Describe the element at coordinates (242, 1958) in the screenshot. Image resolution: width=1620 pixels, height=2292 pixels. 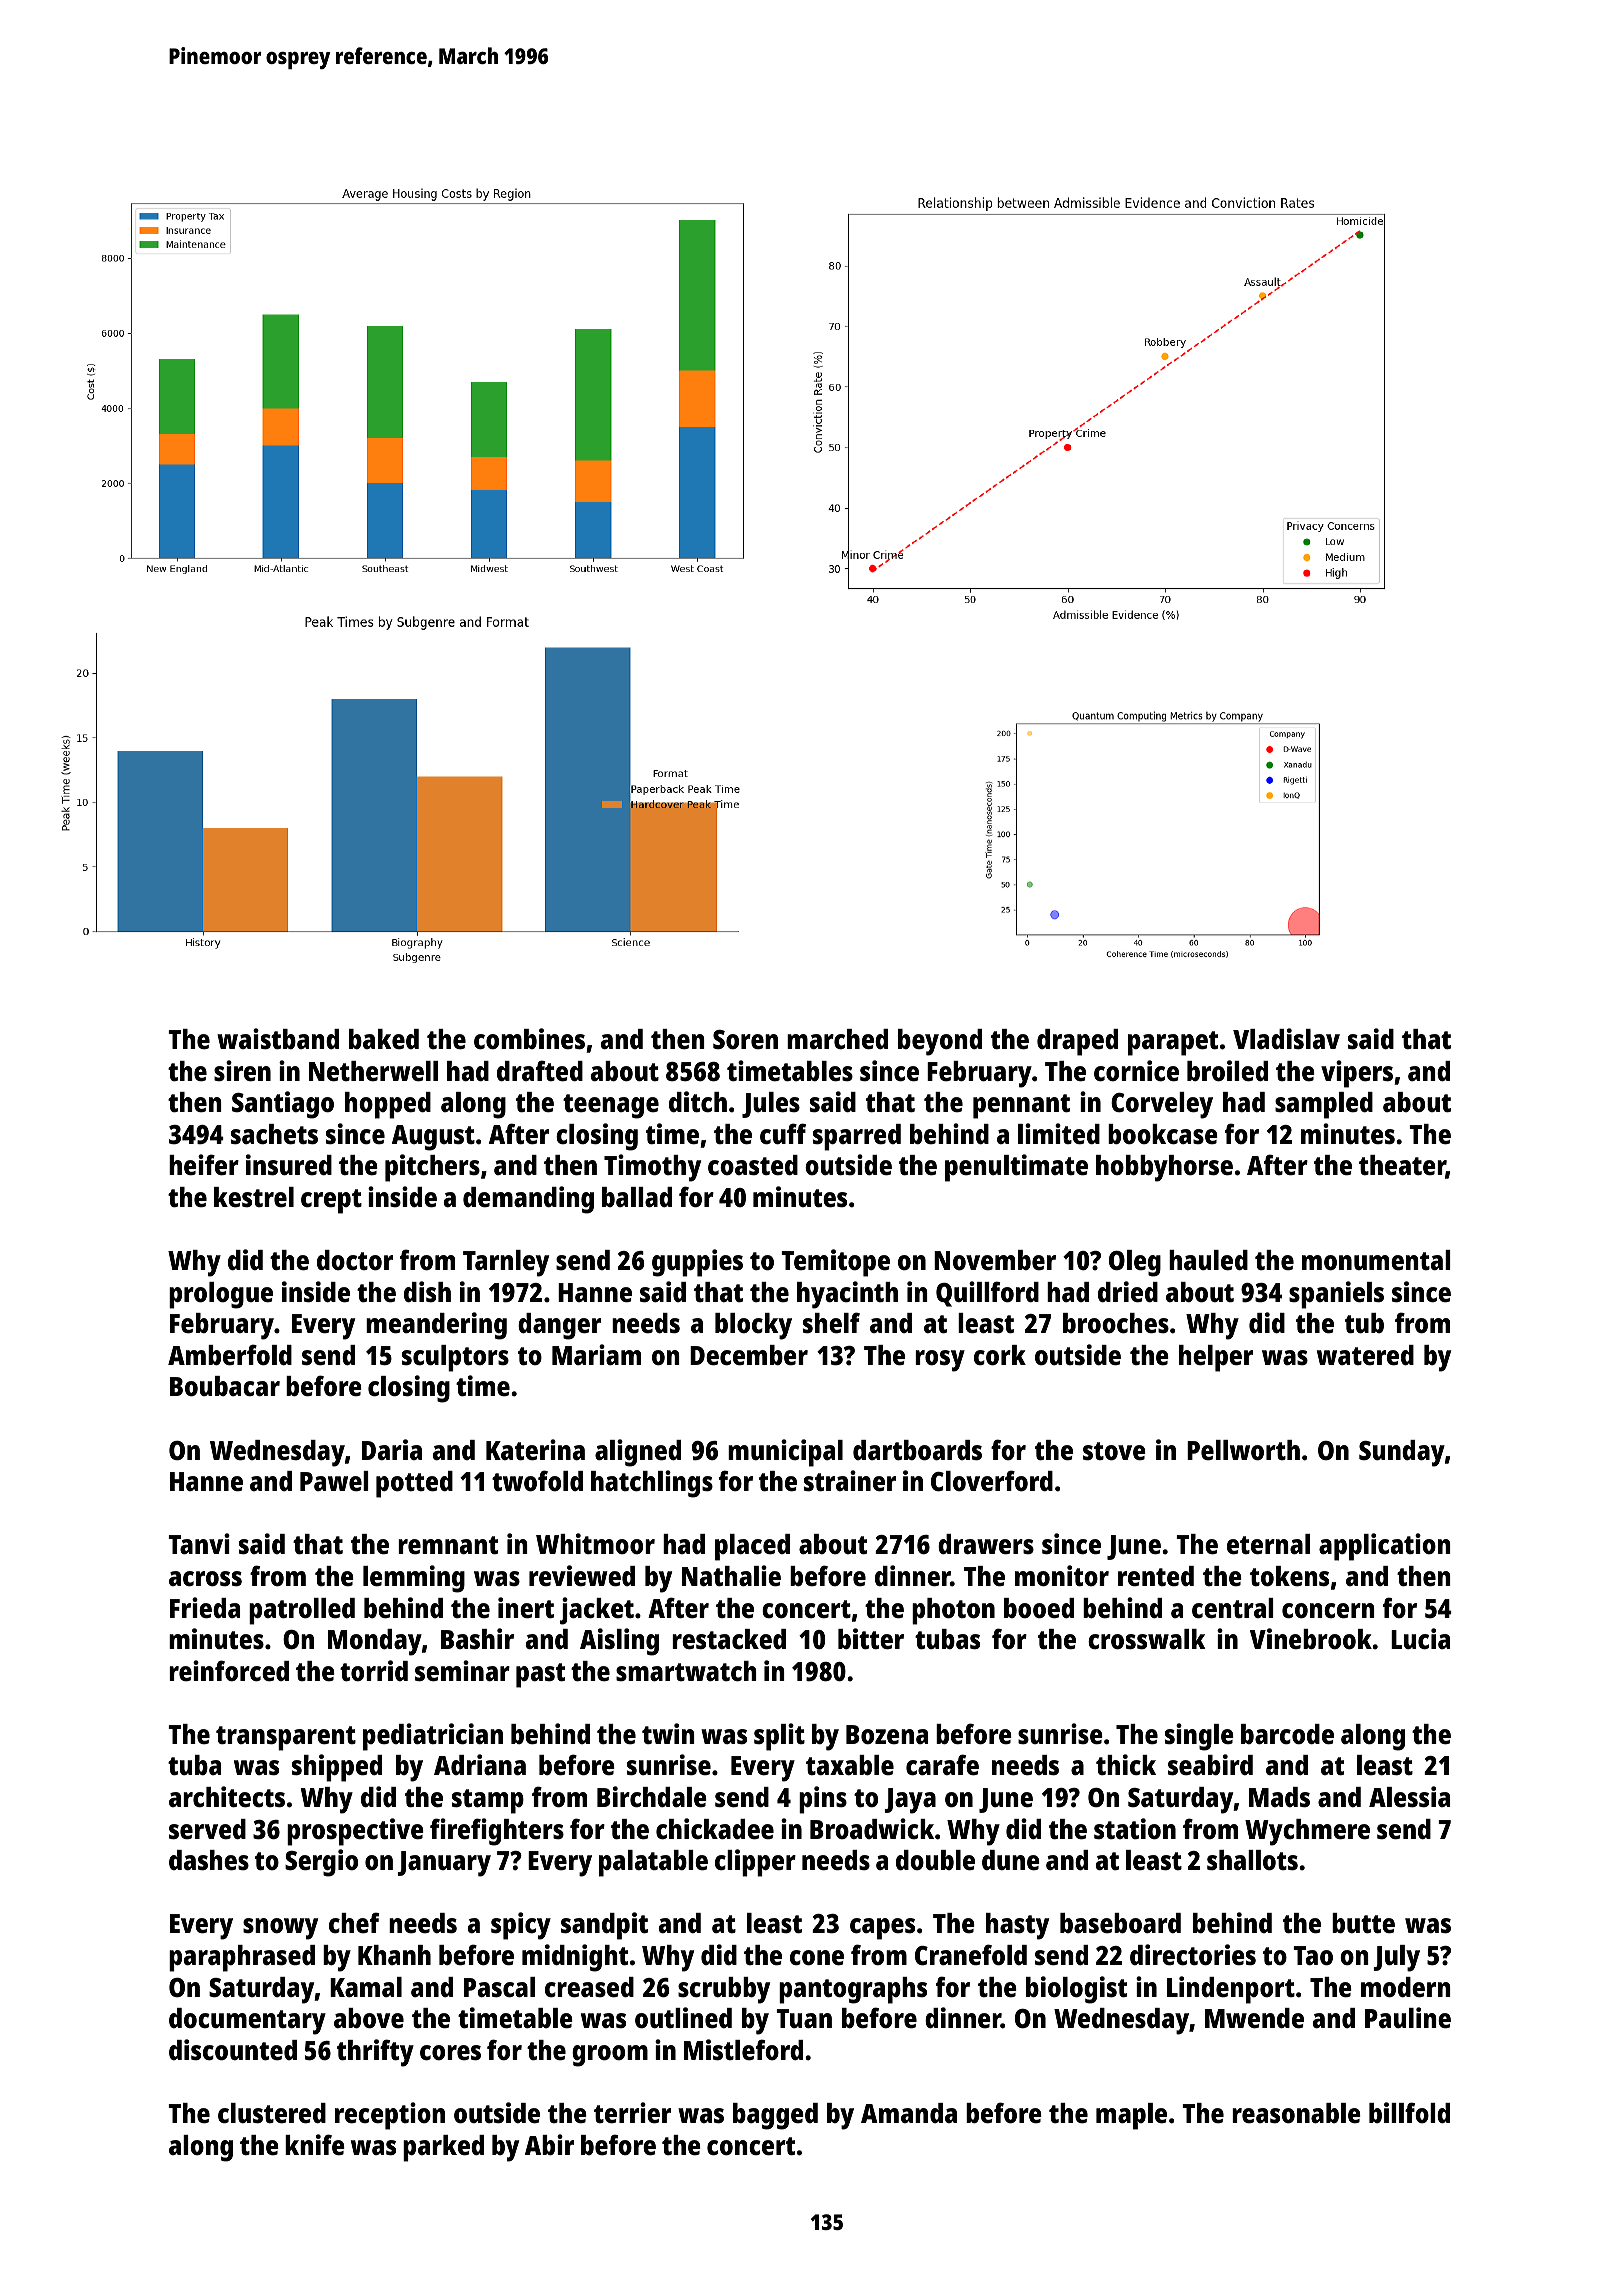
I see `paraphrased` at that location.
